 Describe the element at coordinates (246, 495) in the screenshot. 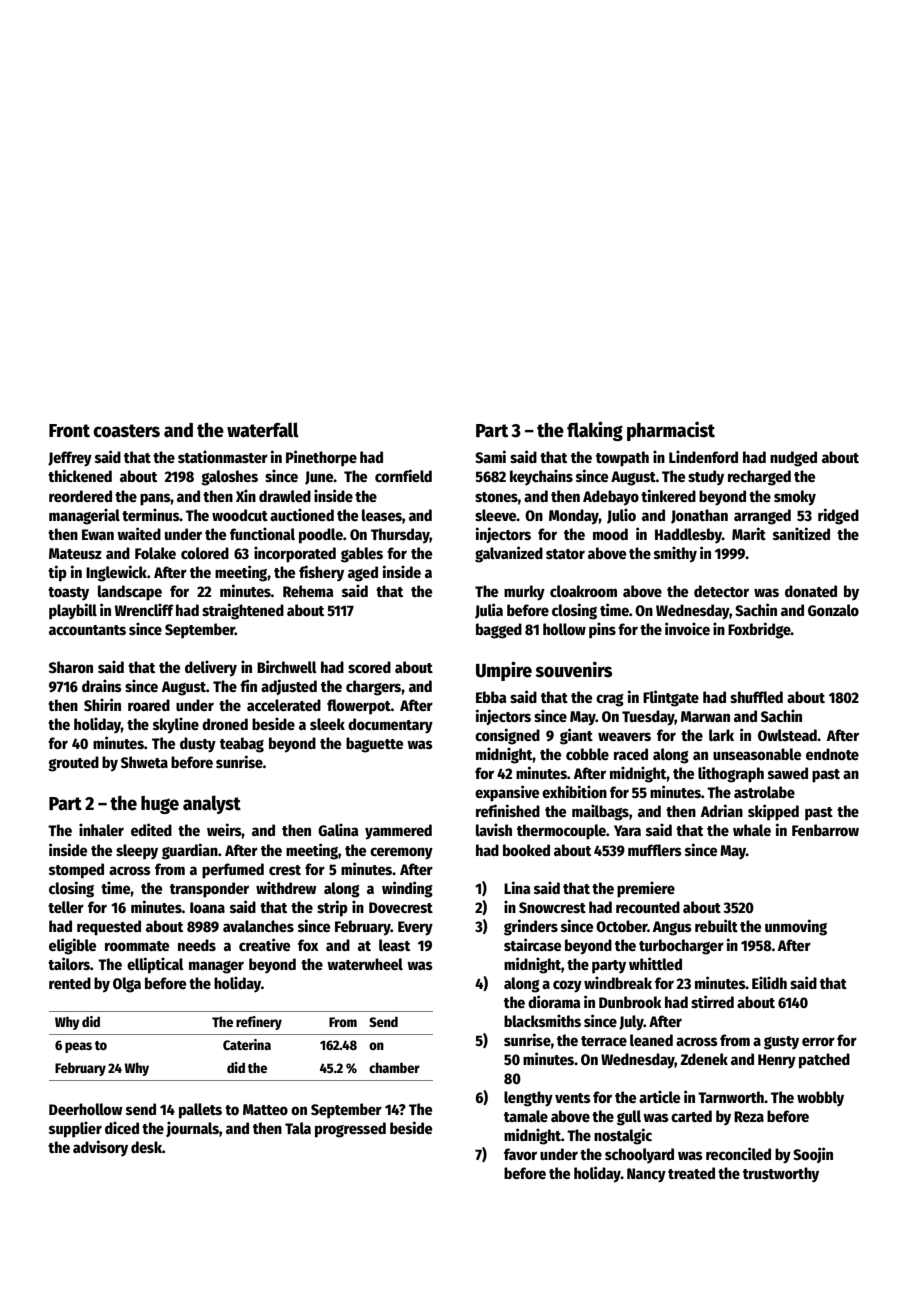

I see `Xin` at that location.
